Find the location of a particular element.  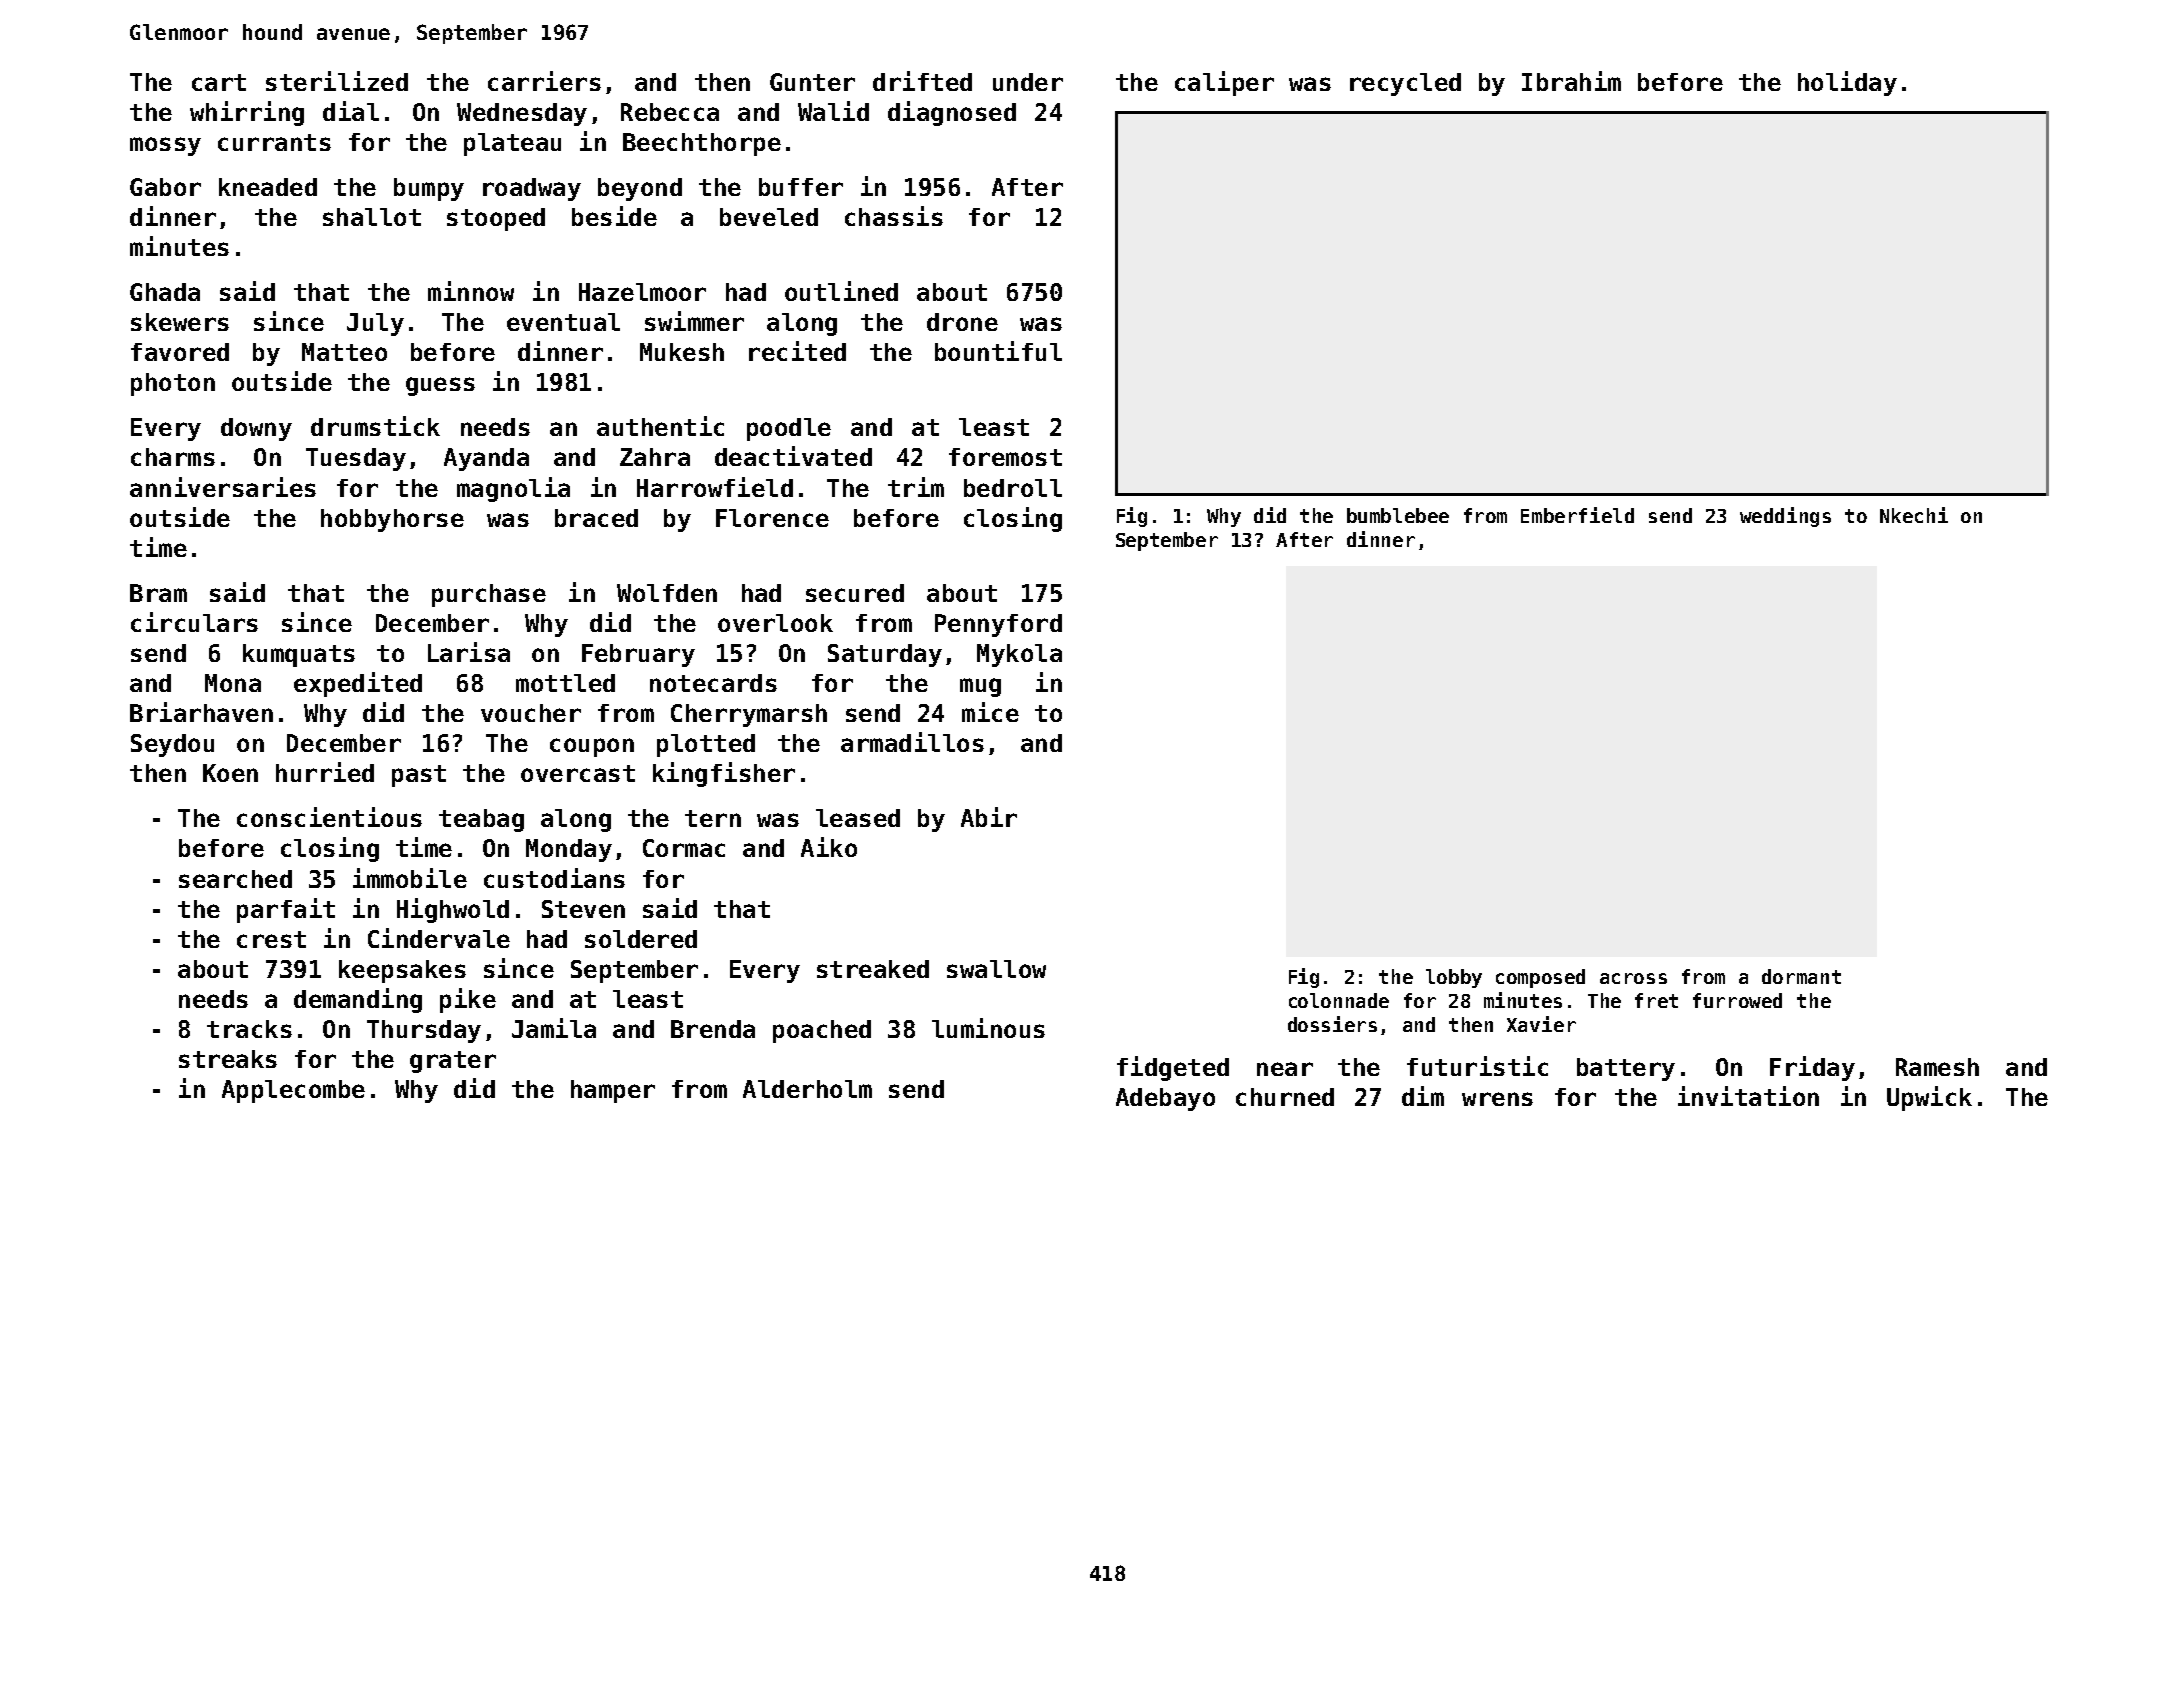

dormant is located at coordinates (1801, 976).
